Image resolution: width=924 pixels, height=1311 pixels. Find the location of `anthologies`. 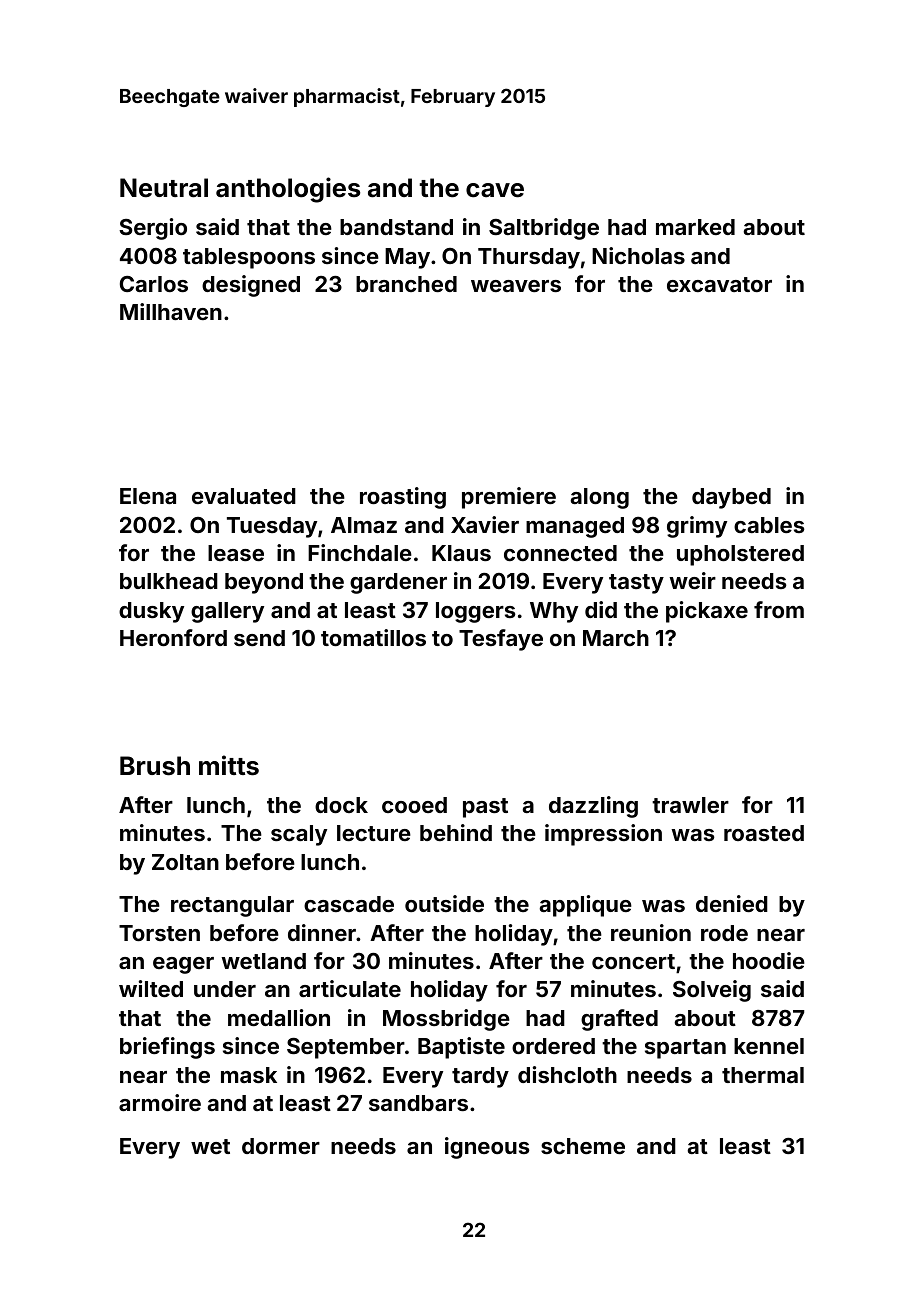

anthologies is located at coordinates (288, 190).
